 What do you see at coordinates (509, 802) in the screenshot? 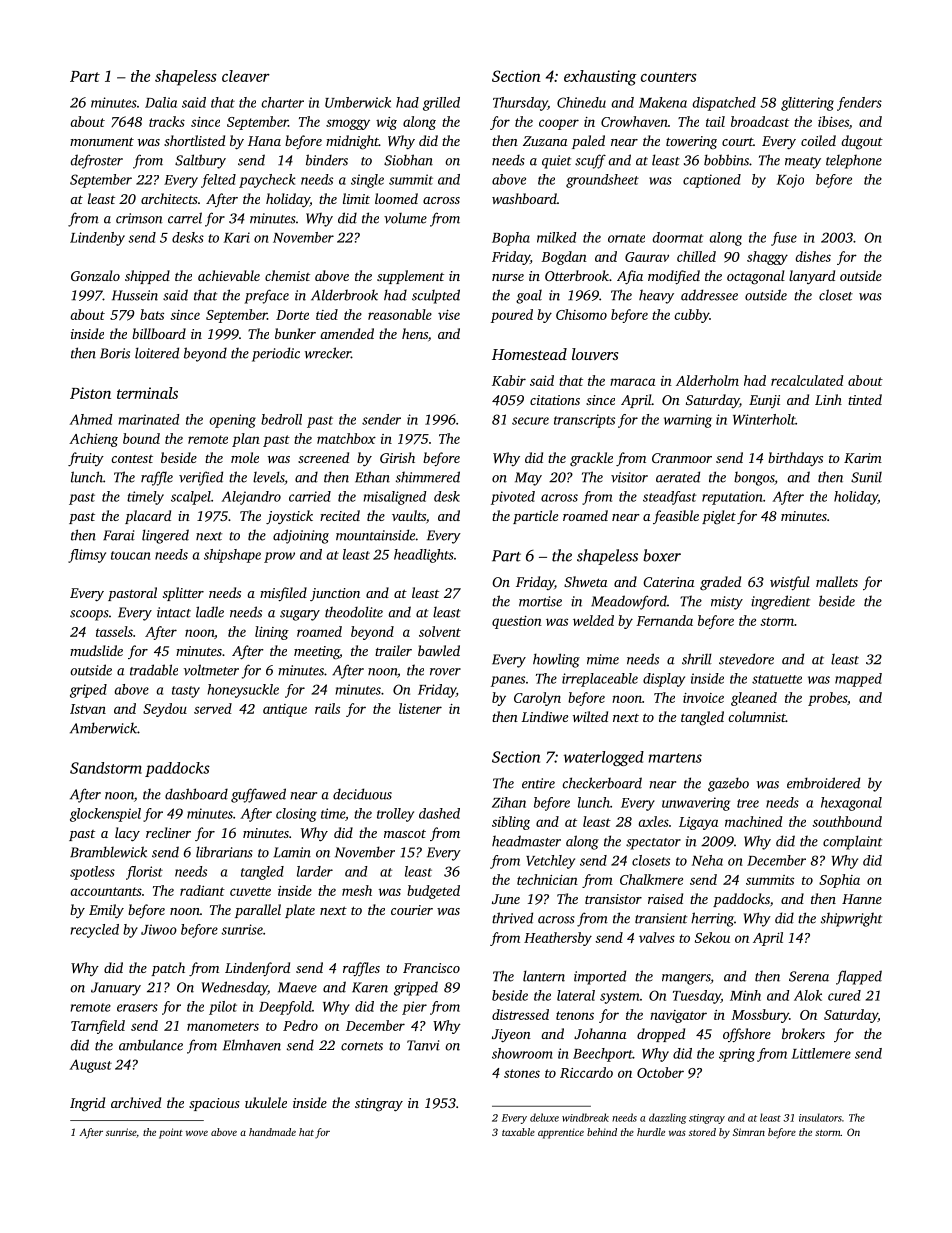
I see `Zihan` at bounding box center [509, 802].
